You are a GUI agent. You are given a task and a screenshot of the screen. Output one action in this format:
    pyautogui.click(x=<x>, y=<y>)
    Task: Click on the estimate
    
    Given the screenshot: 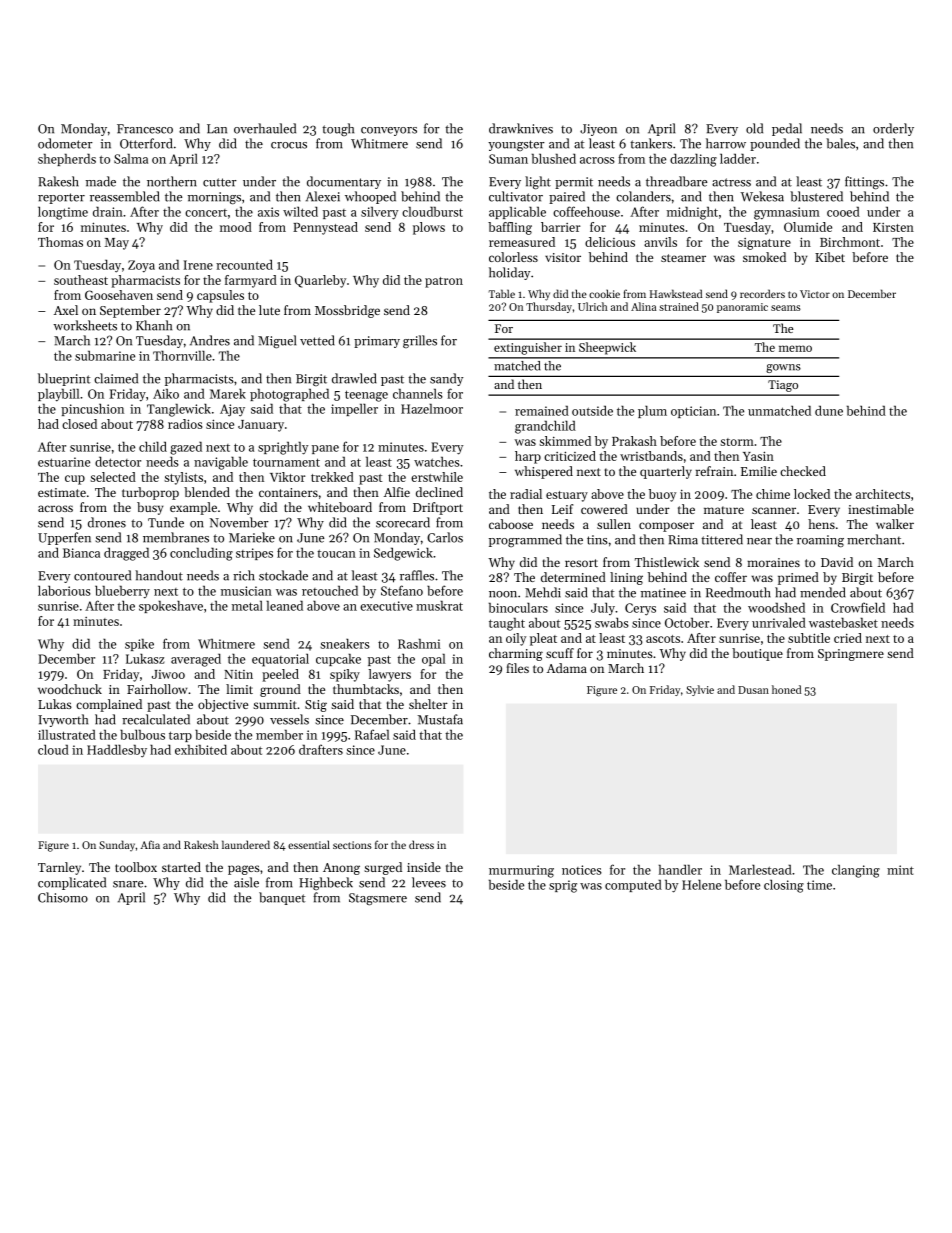 What is the action you would take?
    pyautogui.click(x=62, y=492)
